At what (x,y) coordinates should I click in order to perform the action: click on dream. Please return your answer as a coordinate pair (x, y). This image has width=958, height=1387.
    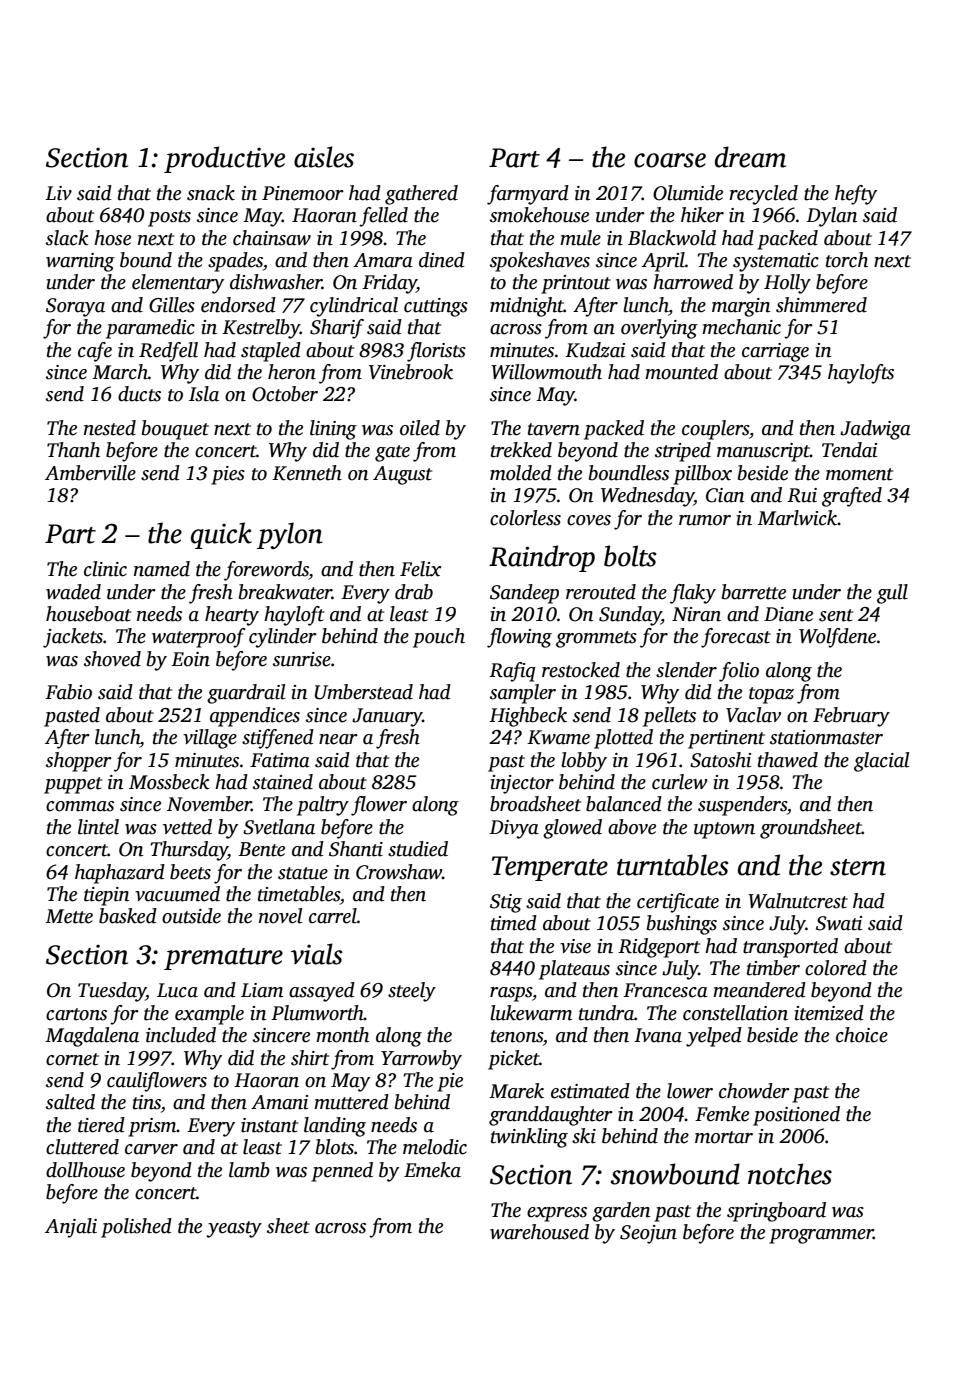
    Looking at the image, I should click on (750, 157).
